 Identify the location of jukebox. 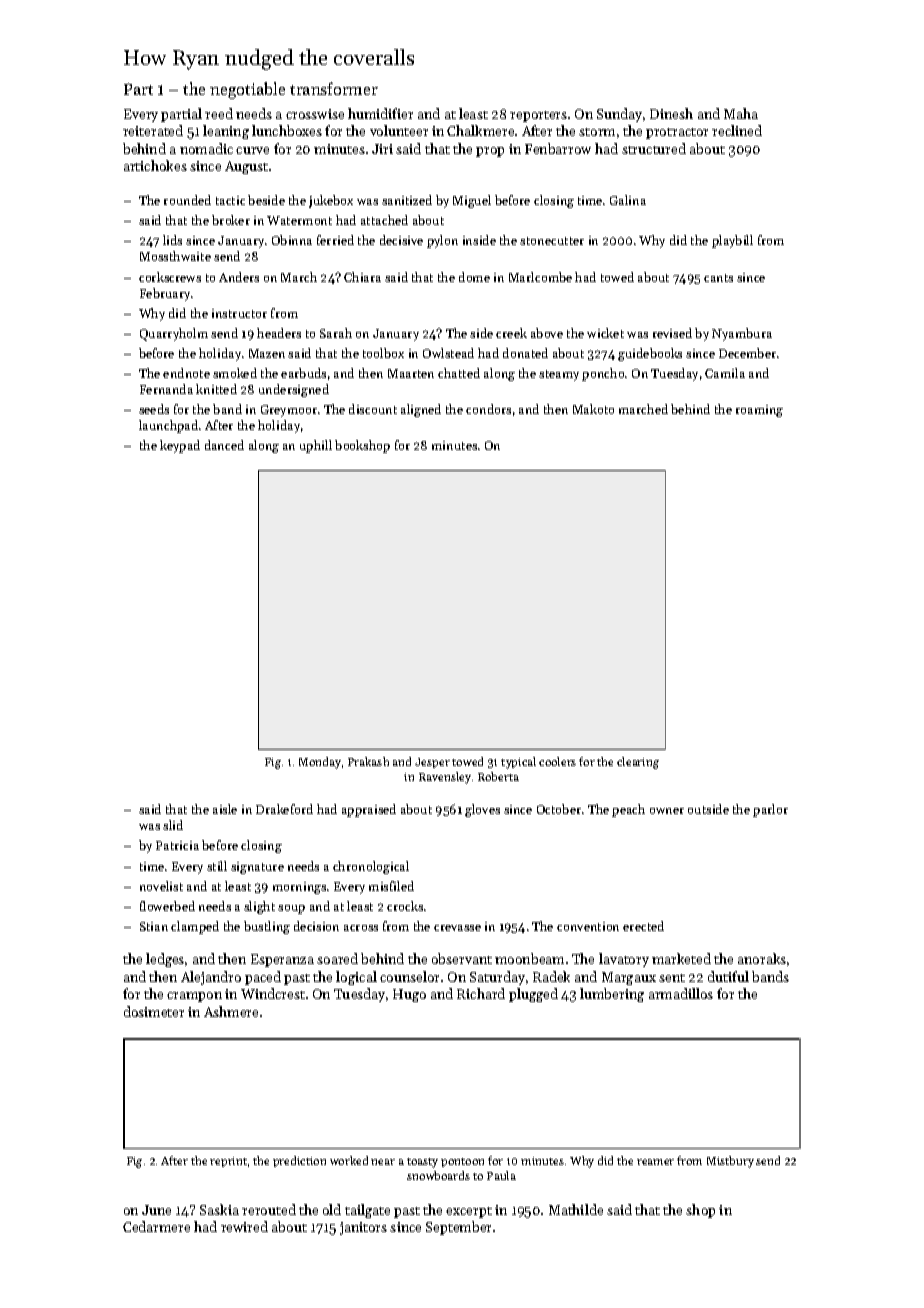
(331, 201).
